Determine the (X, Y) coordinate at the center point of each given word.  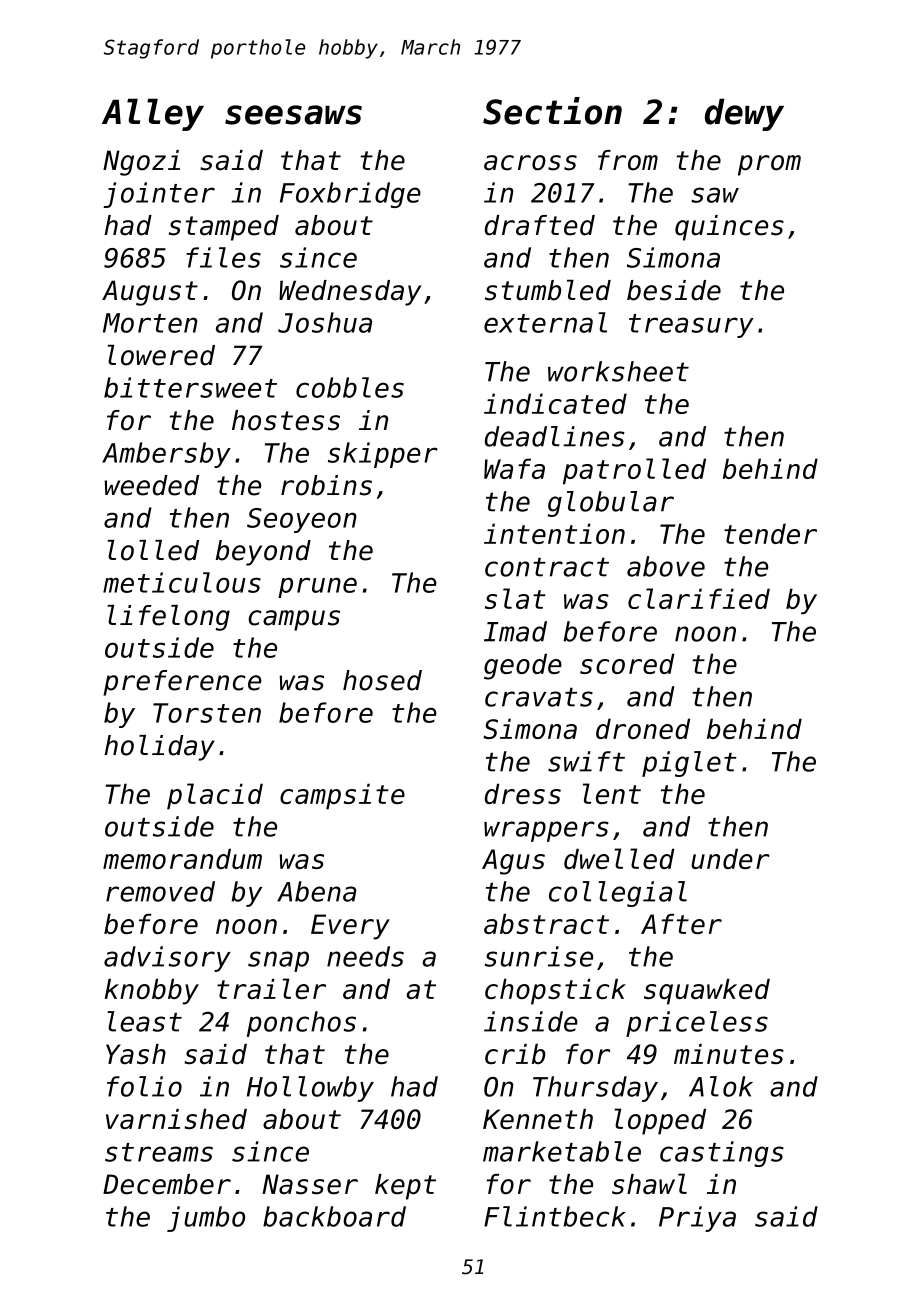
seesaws (293, 115)
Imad (515, 631)
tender (770, 533)
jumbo (206, 1219)
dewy (744, 114)
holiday (159, 748)
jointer (159, 195)
